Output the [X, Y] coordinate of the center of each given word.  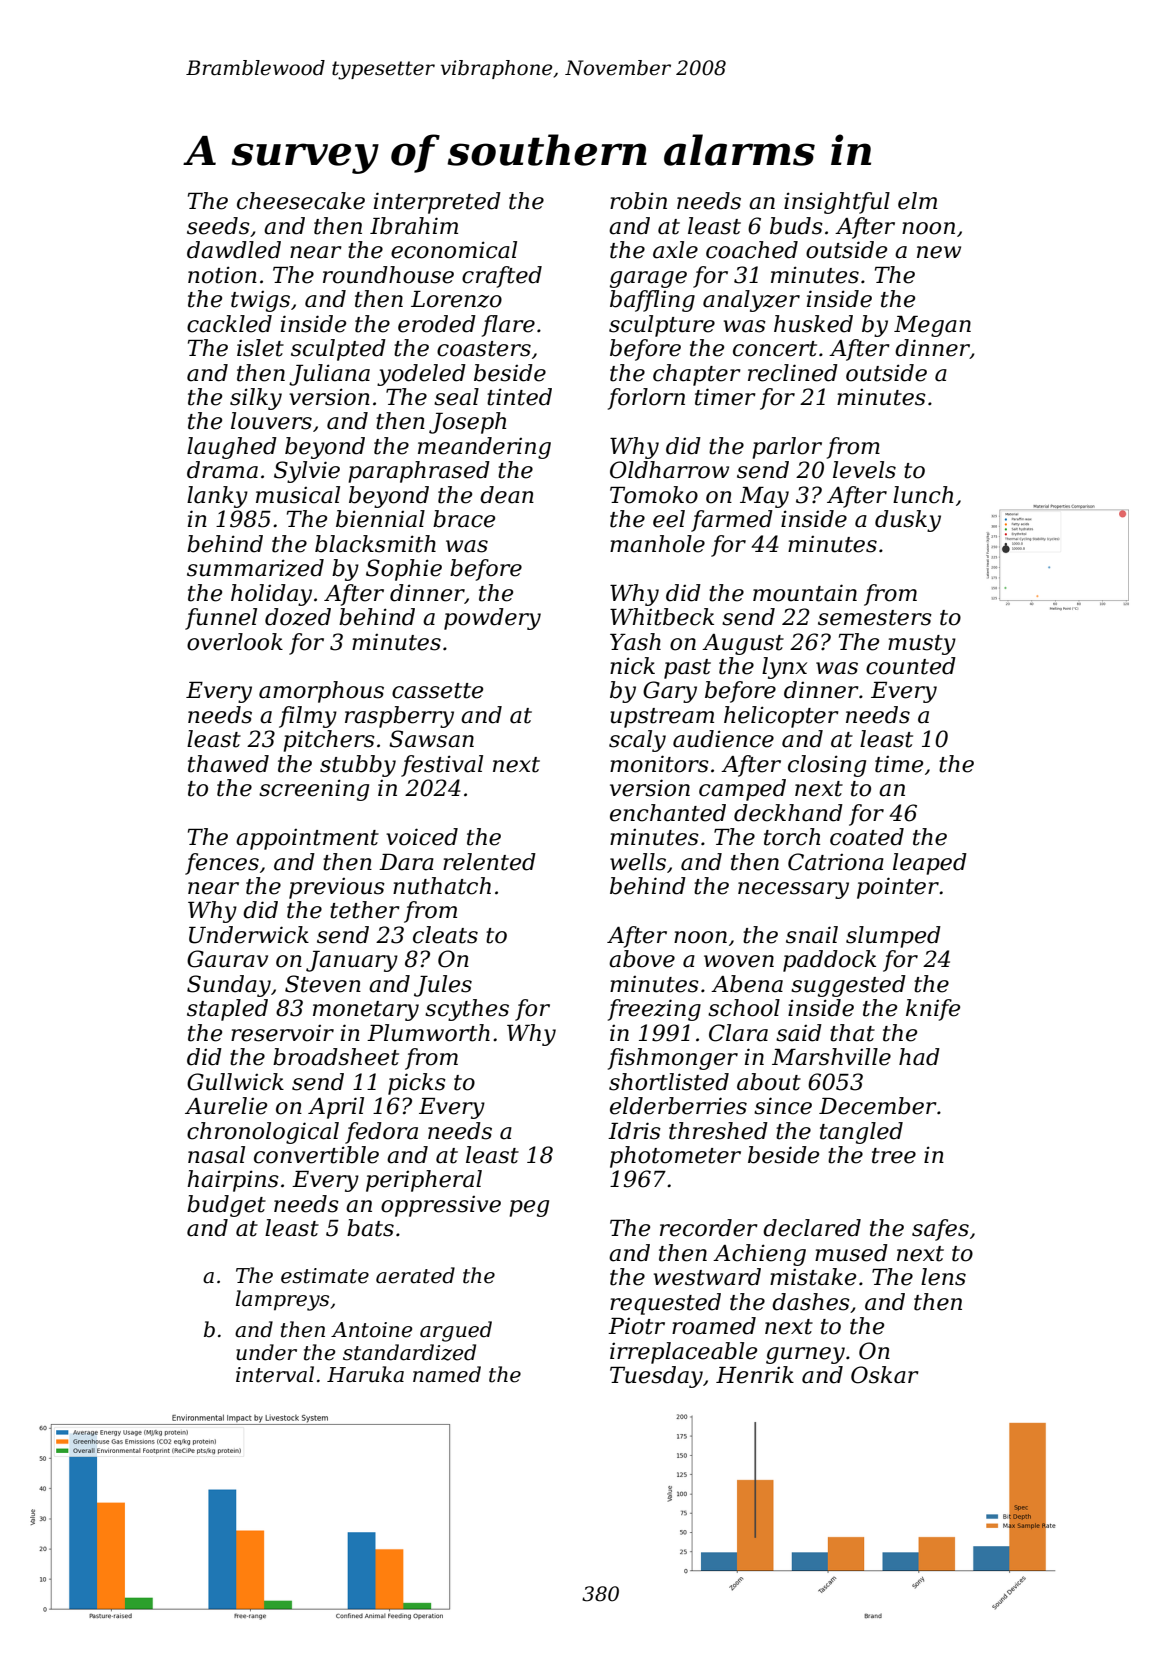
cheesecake [301, 201]
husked [813, 324]
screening [314, 790]
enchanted [668, 813]
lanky [217, 497]
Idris [634, 1131]
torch [792, 837]
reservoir [282, 1033]
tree [894, 1156]
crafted [502, 277]
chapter [697, 375]
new [939, 252]
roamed [714, 1326]
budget [226, 1206]
